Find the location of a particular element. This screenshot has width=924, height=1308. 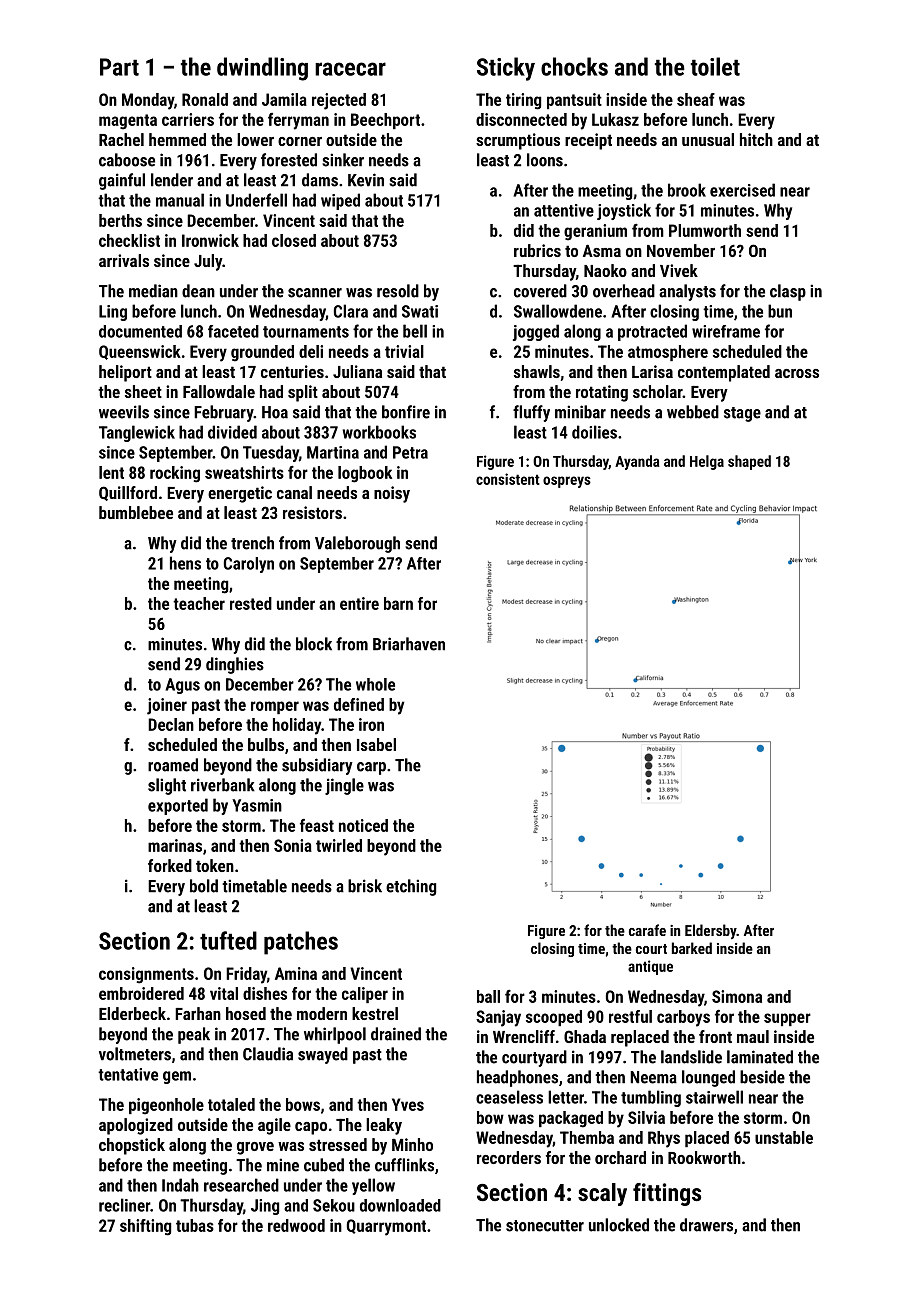

tubas is located at coordinates (195, 1225).
